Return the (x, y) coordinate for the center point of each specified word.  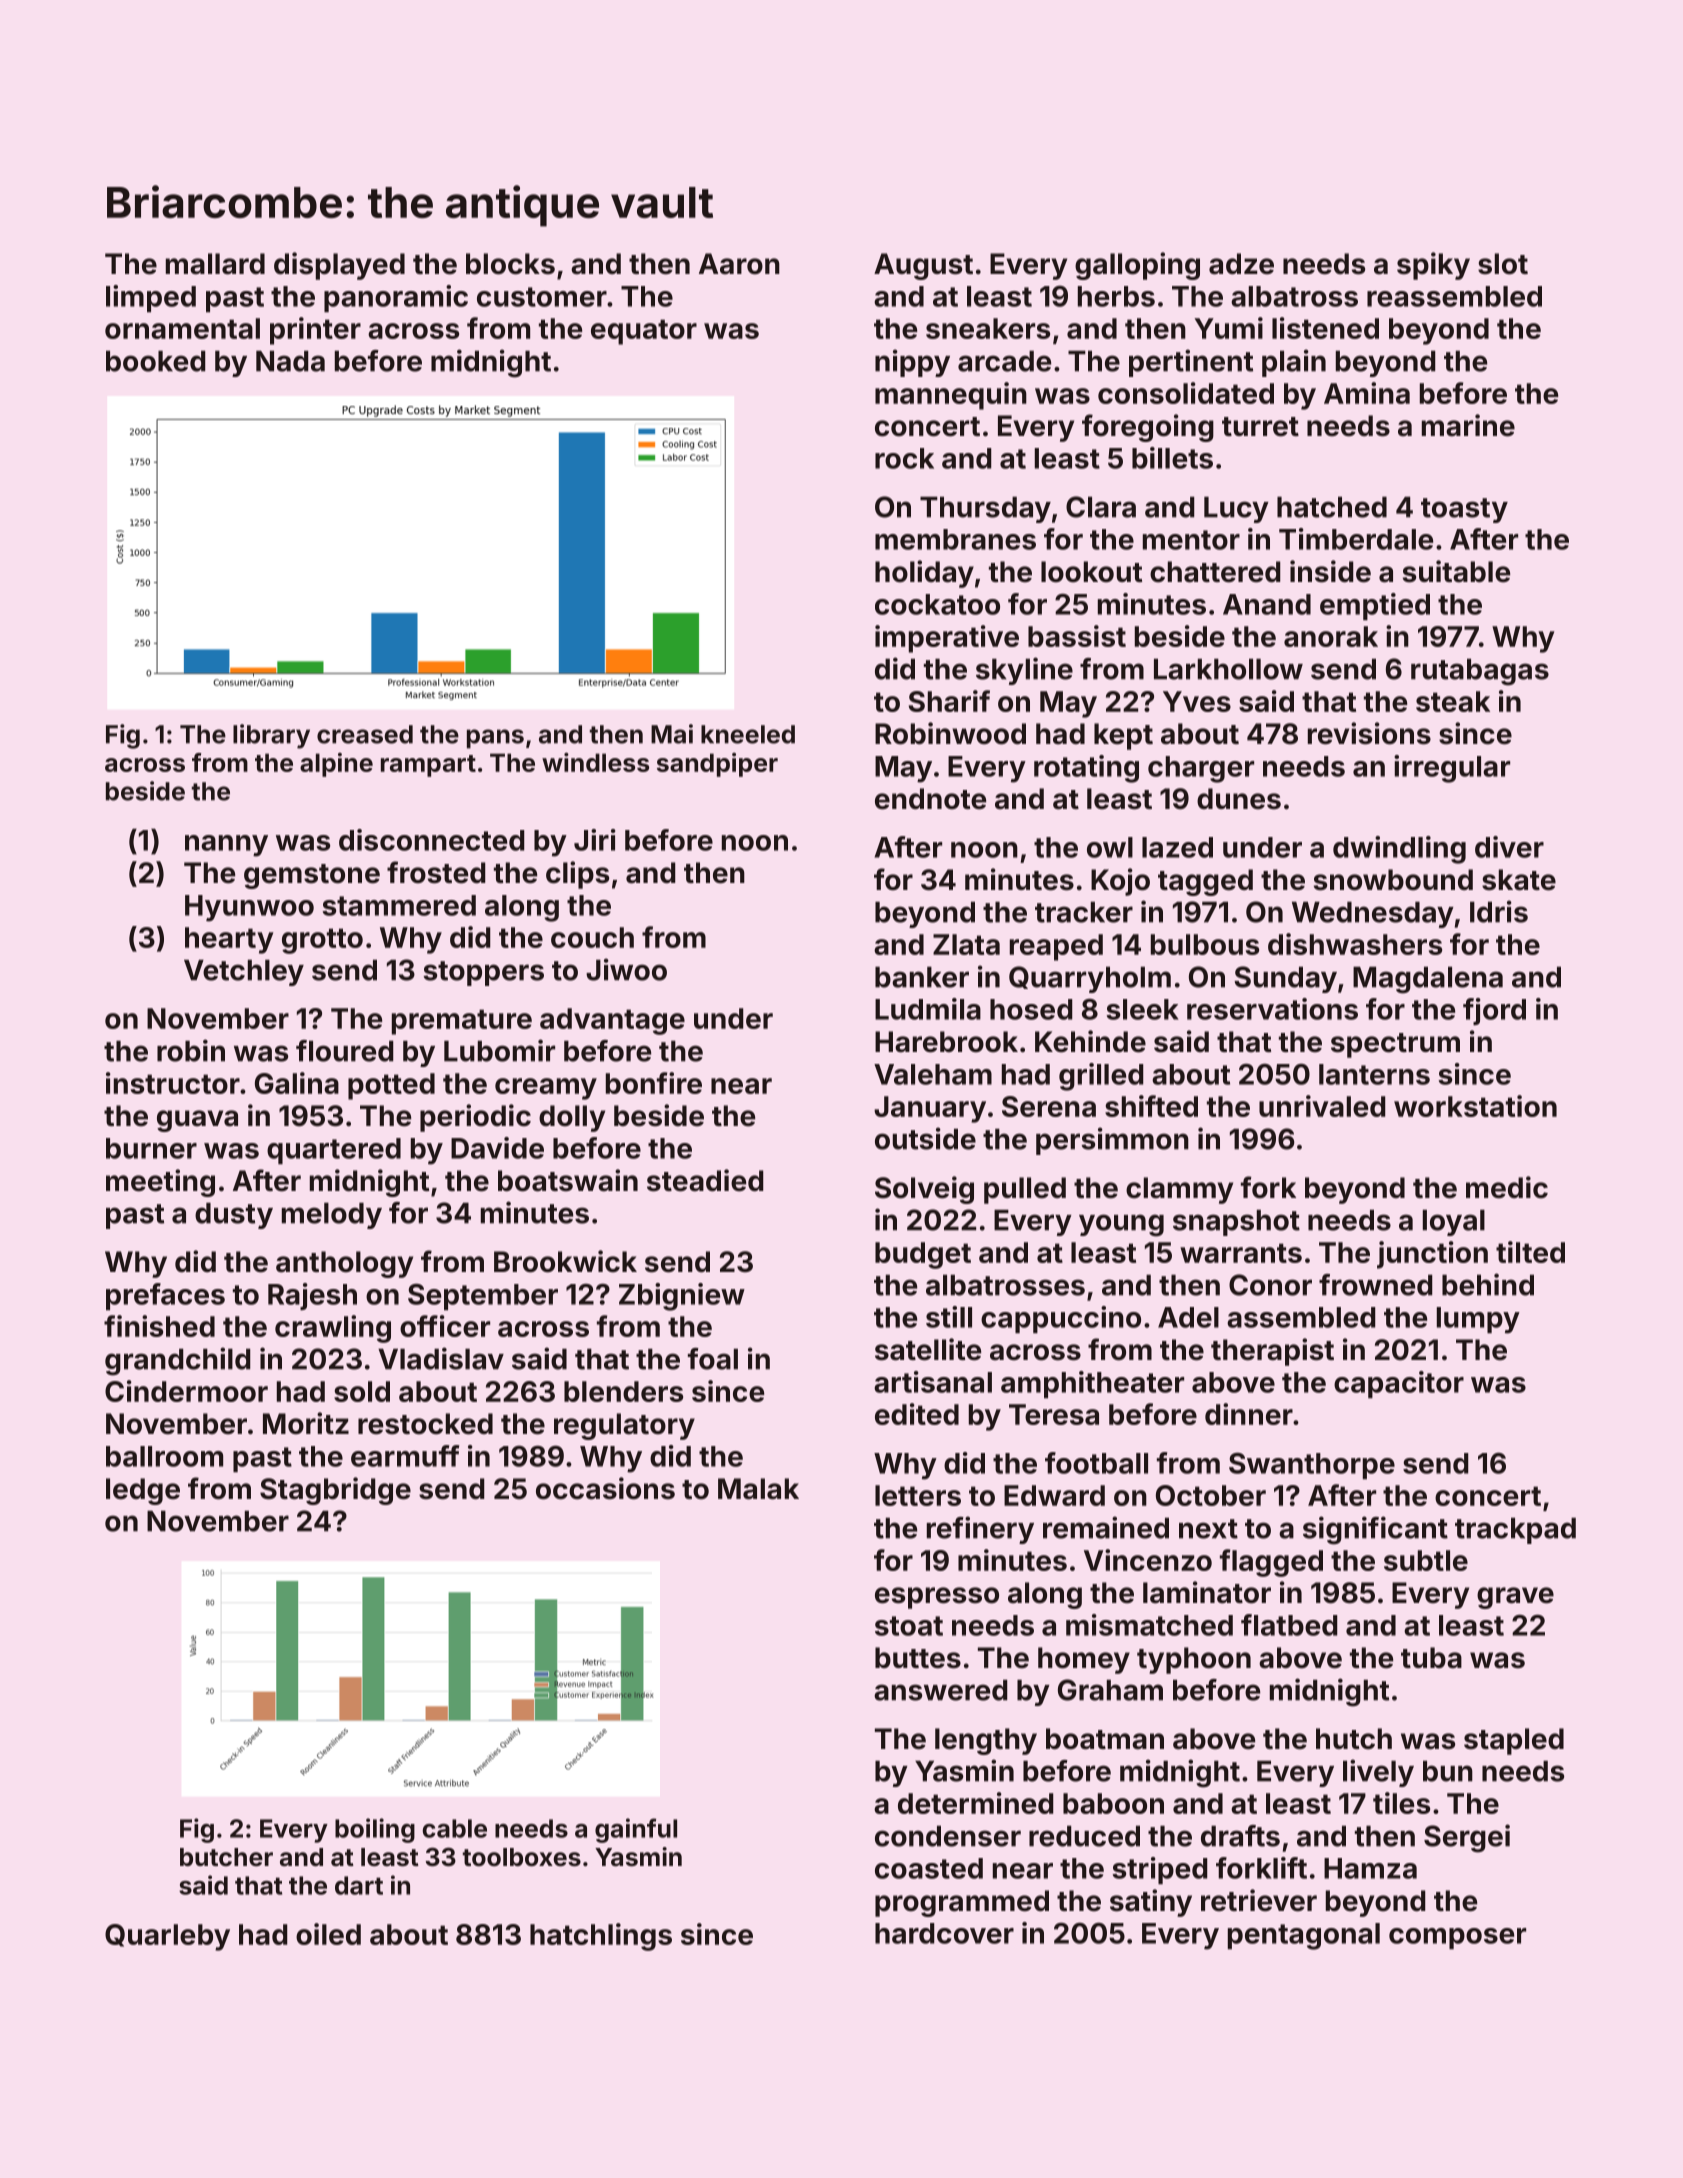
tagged (1205, 882)
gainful (636, 1830)
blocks (510, 264)
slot (1503, 264)
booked (155, 361)
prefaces (165, 1296)
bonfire (654, 1083)
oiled (328, 1934)
